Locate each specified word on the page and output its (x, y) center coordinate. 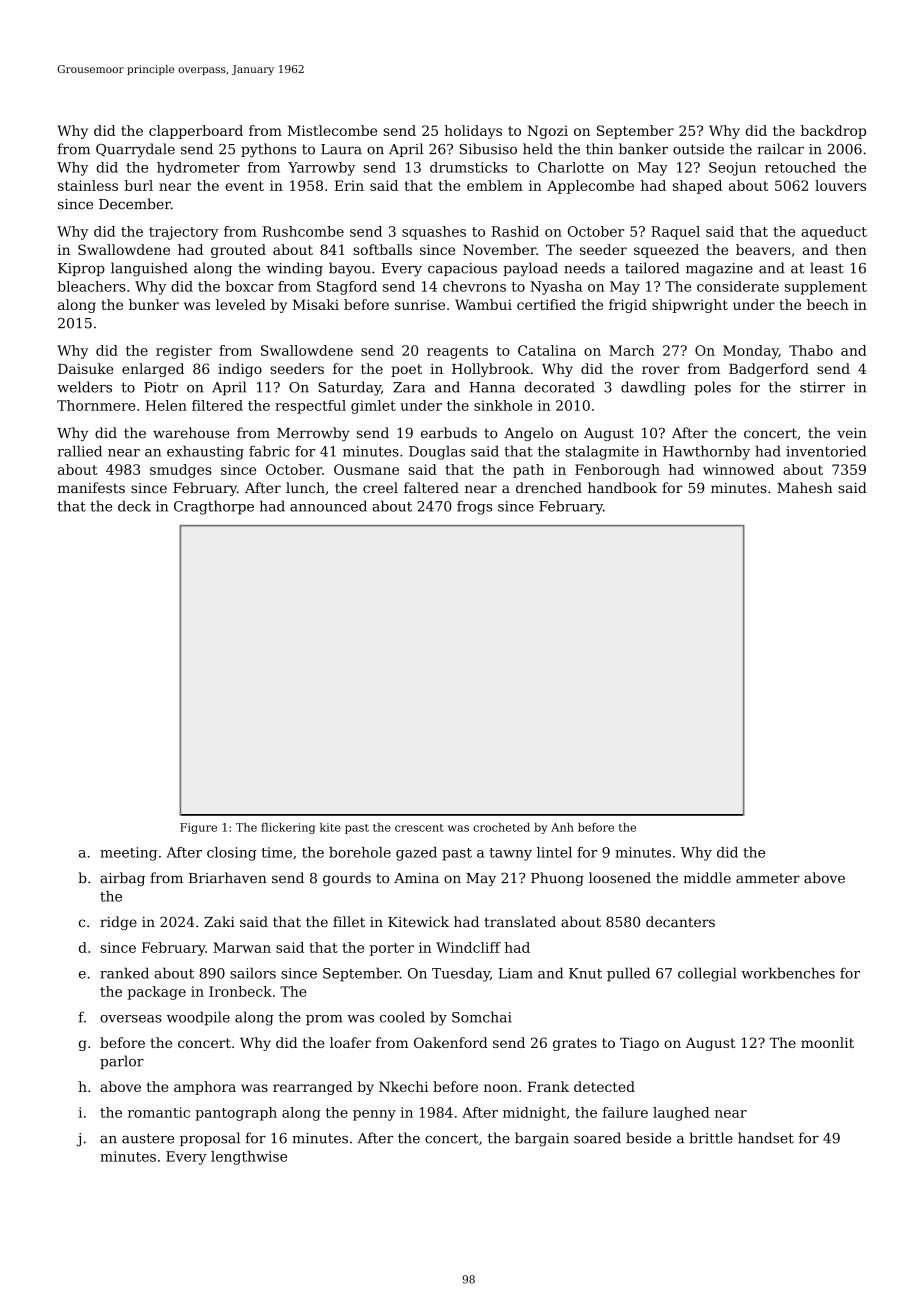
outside (698, 149)
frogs (475, 508)
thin (599, 149)
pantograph (236, 1114)
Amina (416, 878)
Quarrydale (135, 150)
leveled (241, 304)
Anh (562, 827)
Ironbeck (240, 991)
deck (134, 506)
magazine (719, 270)
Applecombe (590, 187)
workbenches (788, 973)
